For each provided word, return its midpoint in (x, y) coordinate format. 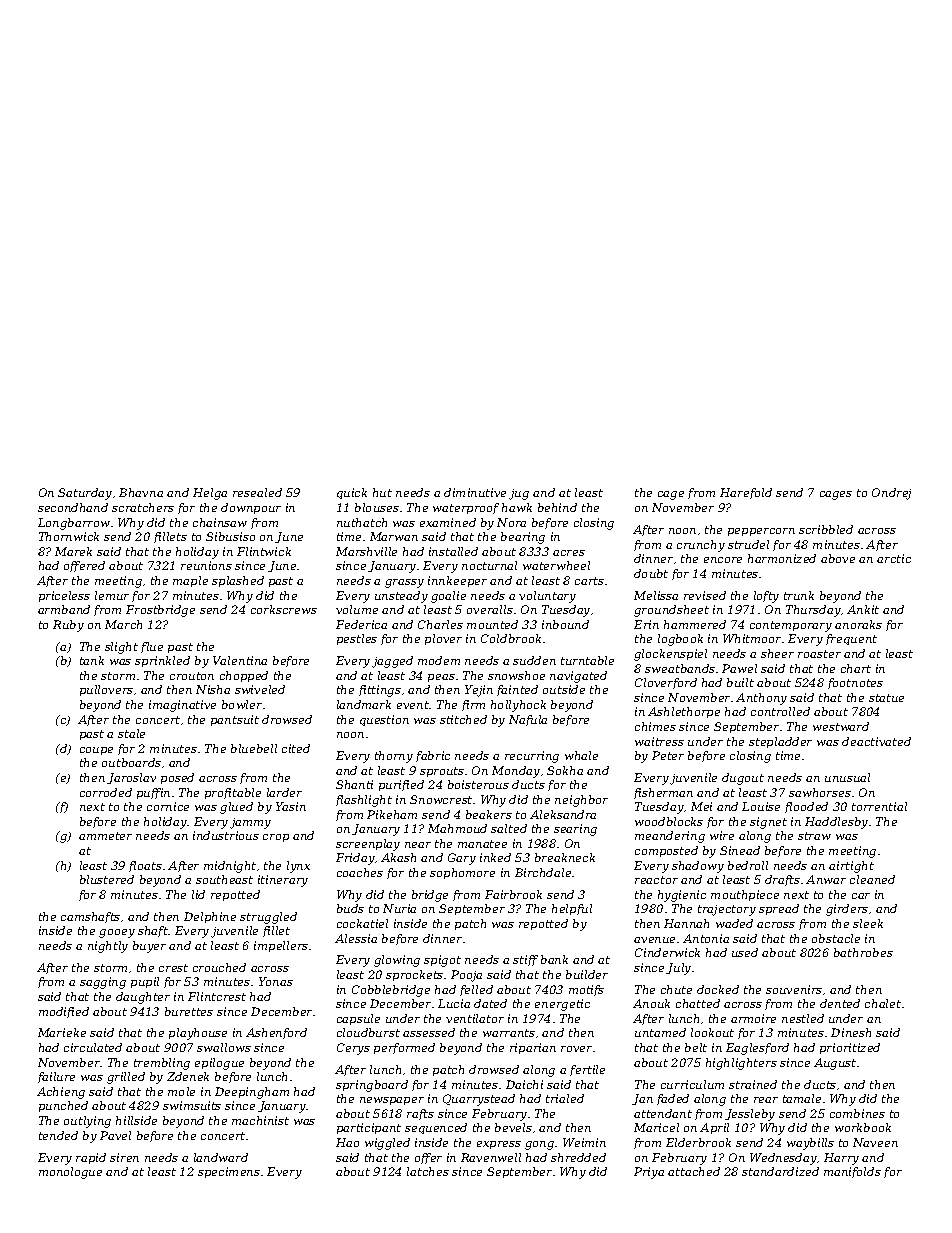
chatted (698, 1003)
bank (554, 959)
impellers (281, 946)
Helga (210, 494)
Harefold (746, 493)
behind (557, 507)
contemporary (791, 626)
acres (569, 553)
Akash (398, 857)
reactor (656, 880)
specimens (229, 1172)
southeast (224, 879)
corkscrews (284, 609)
